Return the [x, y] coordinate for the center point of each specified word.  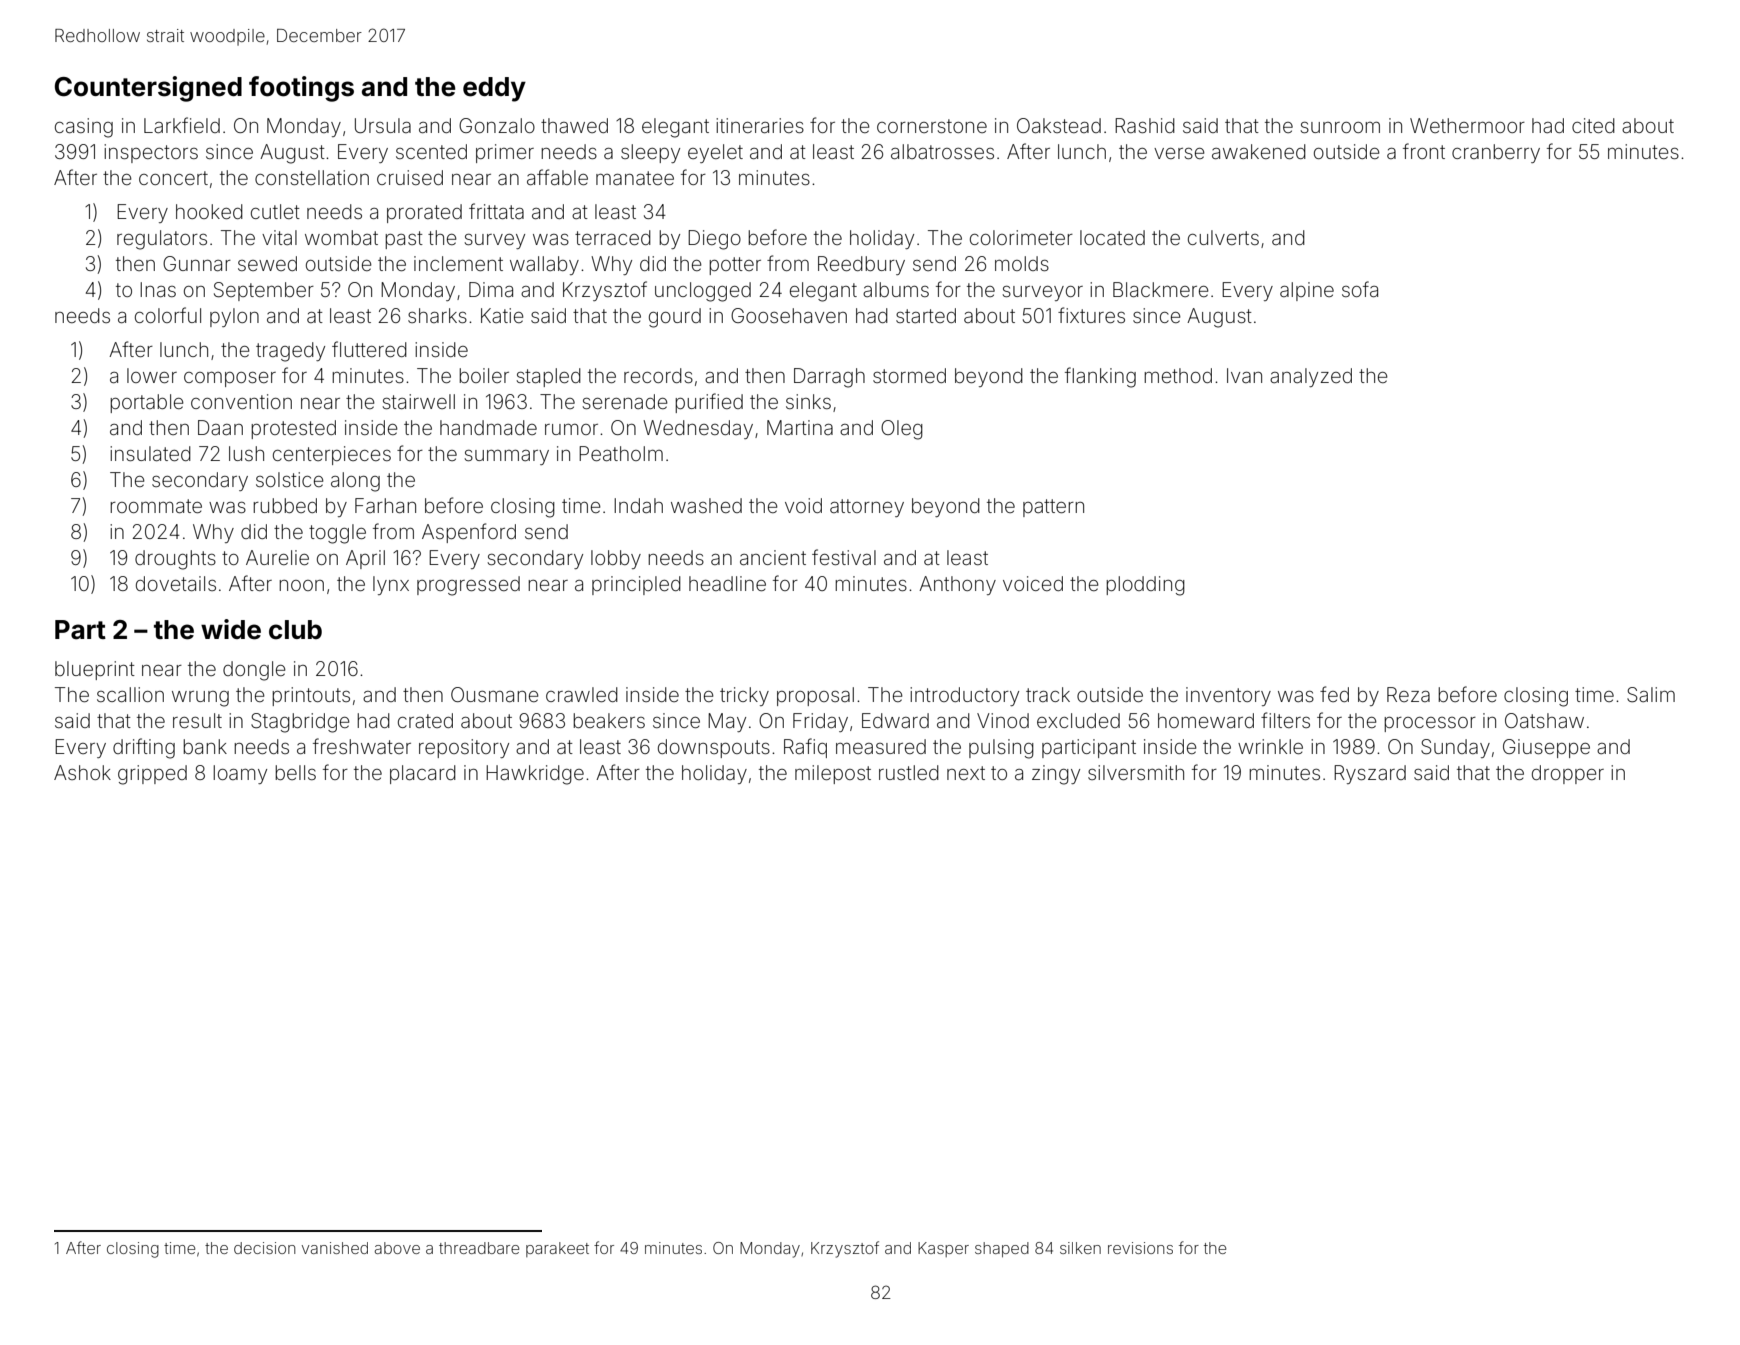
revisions [1140, 1248]
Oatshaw [1544, 720]
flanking [1100, 377]
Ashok [82, 772]
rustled [909, 772]
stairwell [419, 401]
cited [1593, 125]
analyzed [1311, 377]
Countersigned [148, 89]
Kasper [943, 1249]
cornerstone [932, 126]
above [397, 1248]
